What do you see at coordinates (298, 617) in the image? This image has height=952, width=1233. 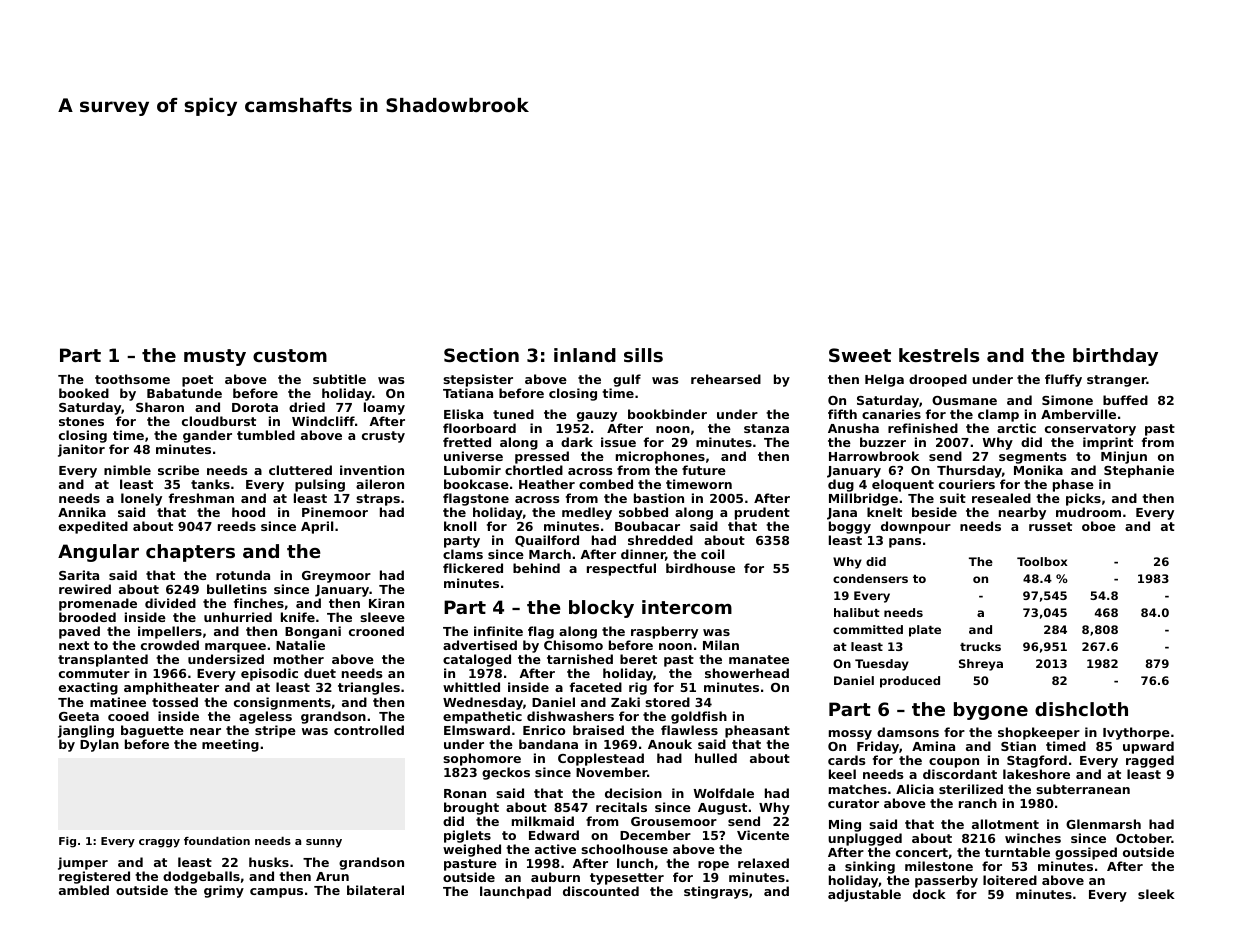 I see `knife` at bounding box center [298, 617].
